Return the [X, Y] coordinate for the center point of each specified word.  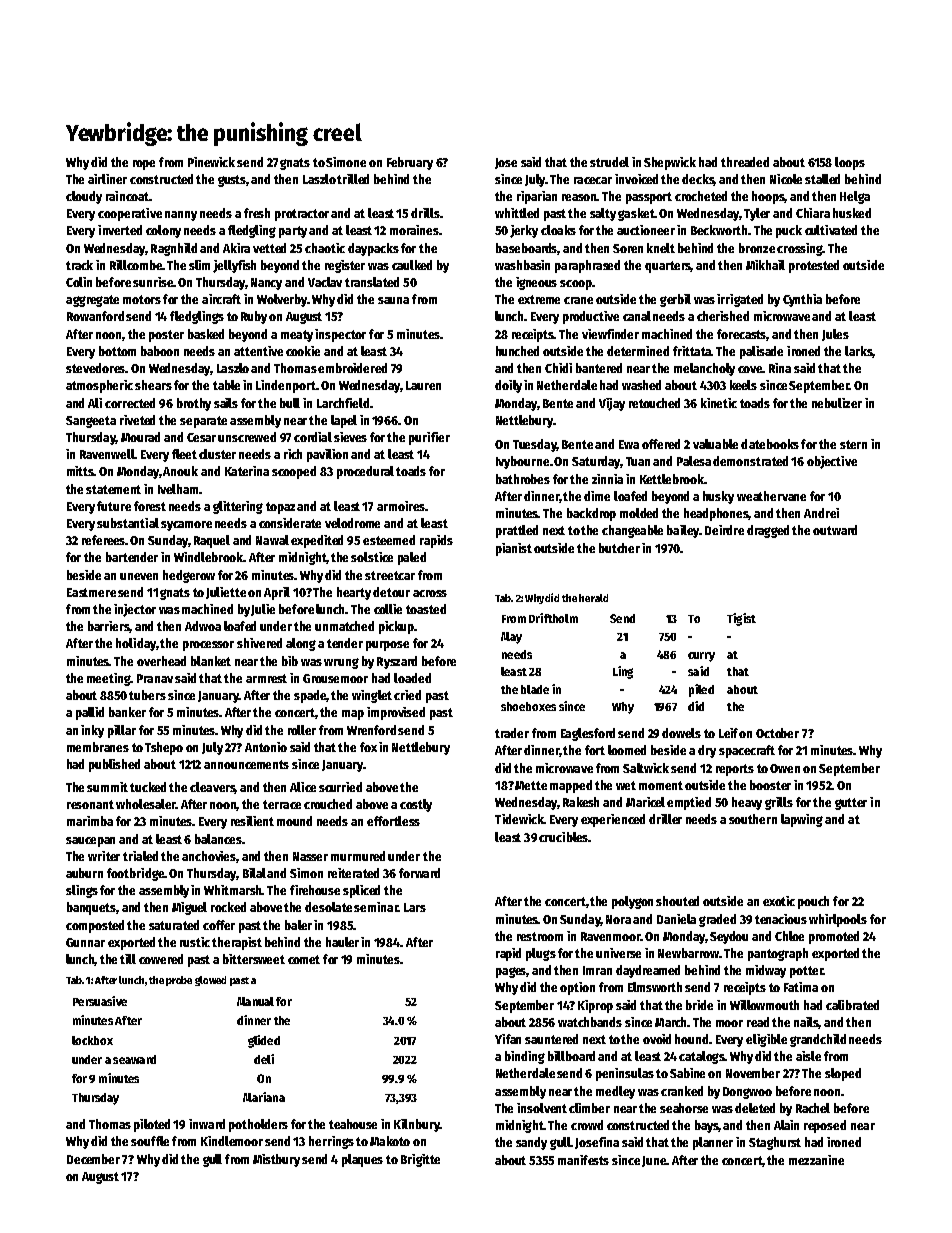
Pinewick [211, 162]
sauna [393, 300]
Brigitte [420, 1160]
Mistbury [276, 1160]
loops [850, 163]
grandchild [818, 1040]
